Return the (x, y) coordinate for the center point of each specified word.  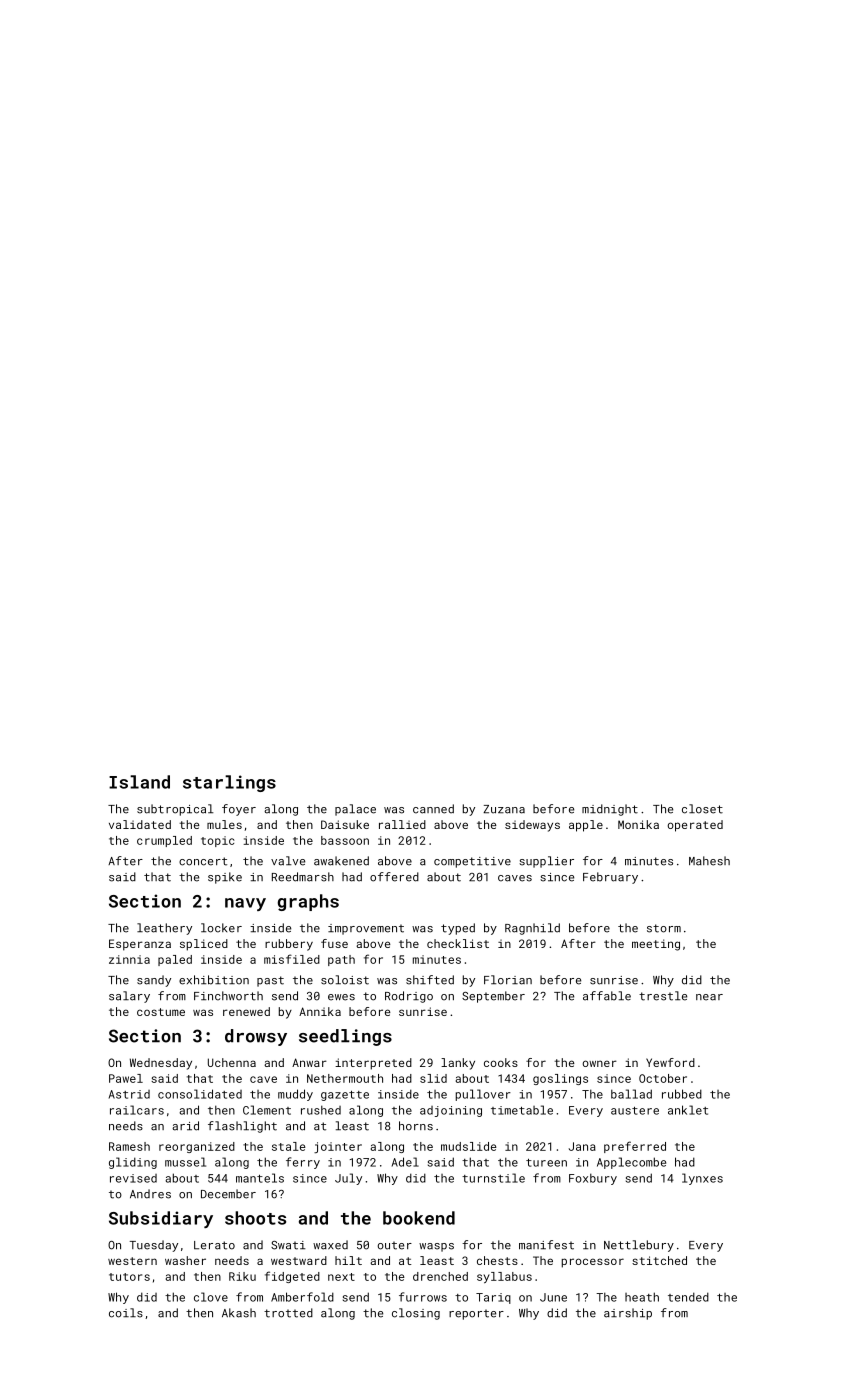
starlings (229, 783)
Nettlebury (639, 1246)
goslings (560, 1079)
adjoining (451, 1111)
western (132, 1261)
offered (394, 877)
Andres (150, 1194)
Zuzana (504, 809)
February (610, 878)
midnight (610, 810)
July (348, 1179)
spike (225, 878)
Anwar (309, 1062)
